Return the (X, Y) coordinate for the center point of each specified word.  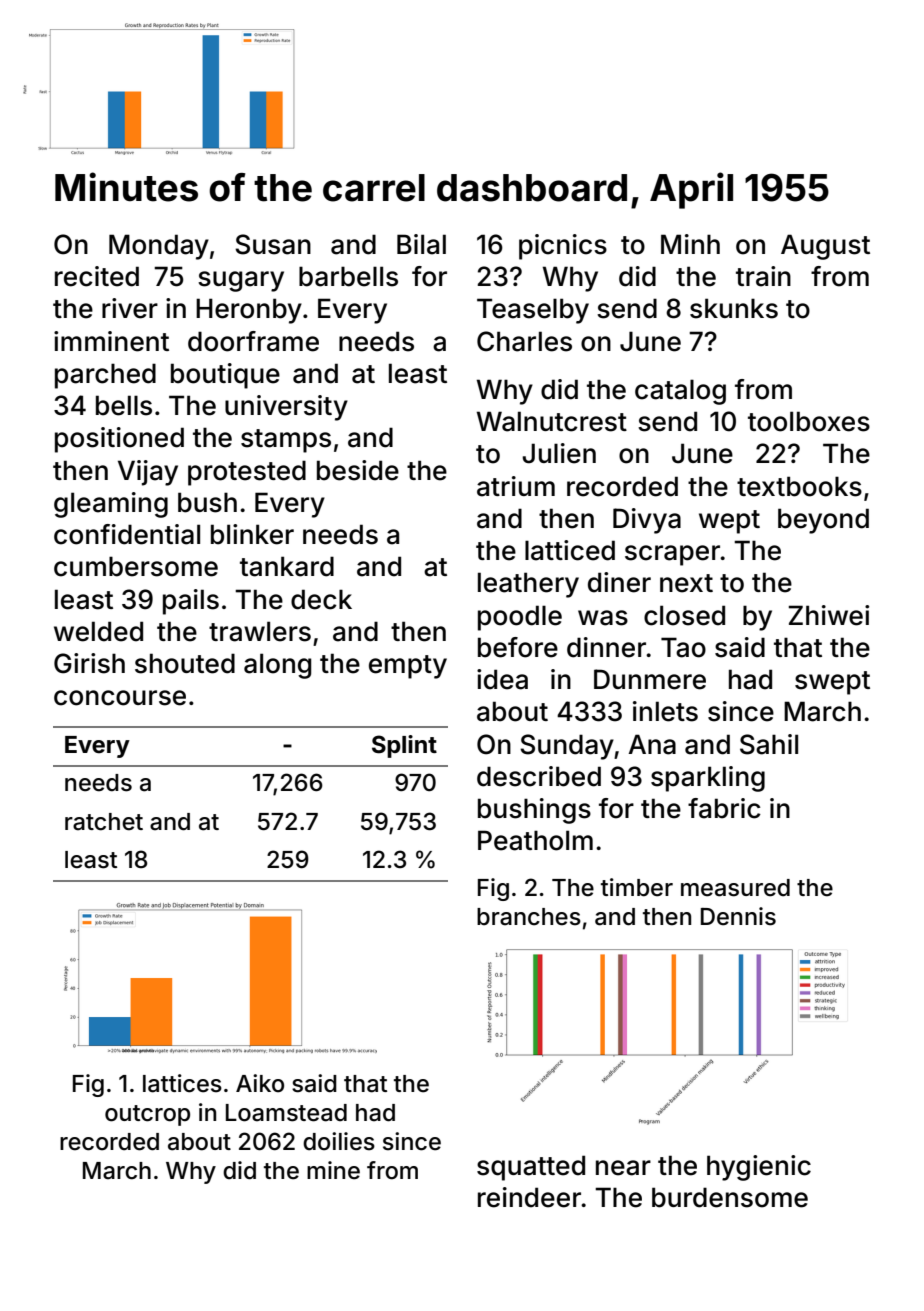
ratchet (104, 822)
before (518, 647)
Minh (690, 244)
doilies (339, 1141)
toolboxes (809, 421)
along (277, 666)
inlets (665, 711)
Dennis (738, 916)
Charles (524, 341)
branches (529, 917)
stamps (286, 441)
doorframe (253, 341)
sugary (241, 281)
